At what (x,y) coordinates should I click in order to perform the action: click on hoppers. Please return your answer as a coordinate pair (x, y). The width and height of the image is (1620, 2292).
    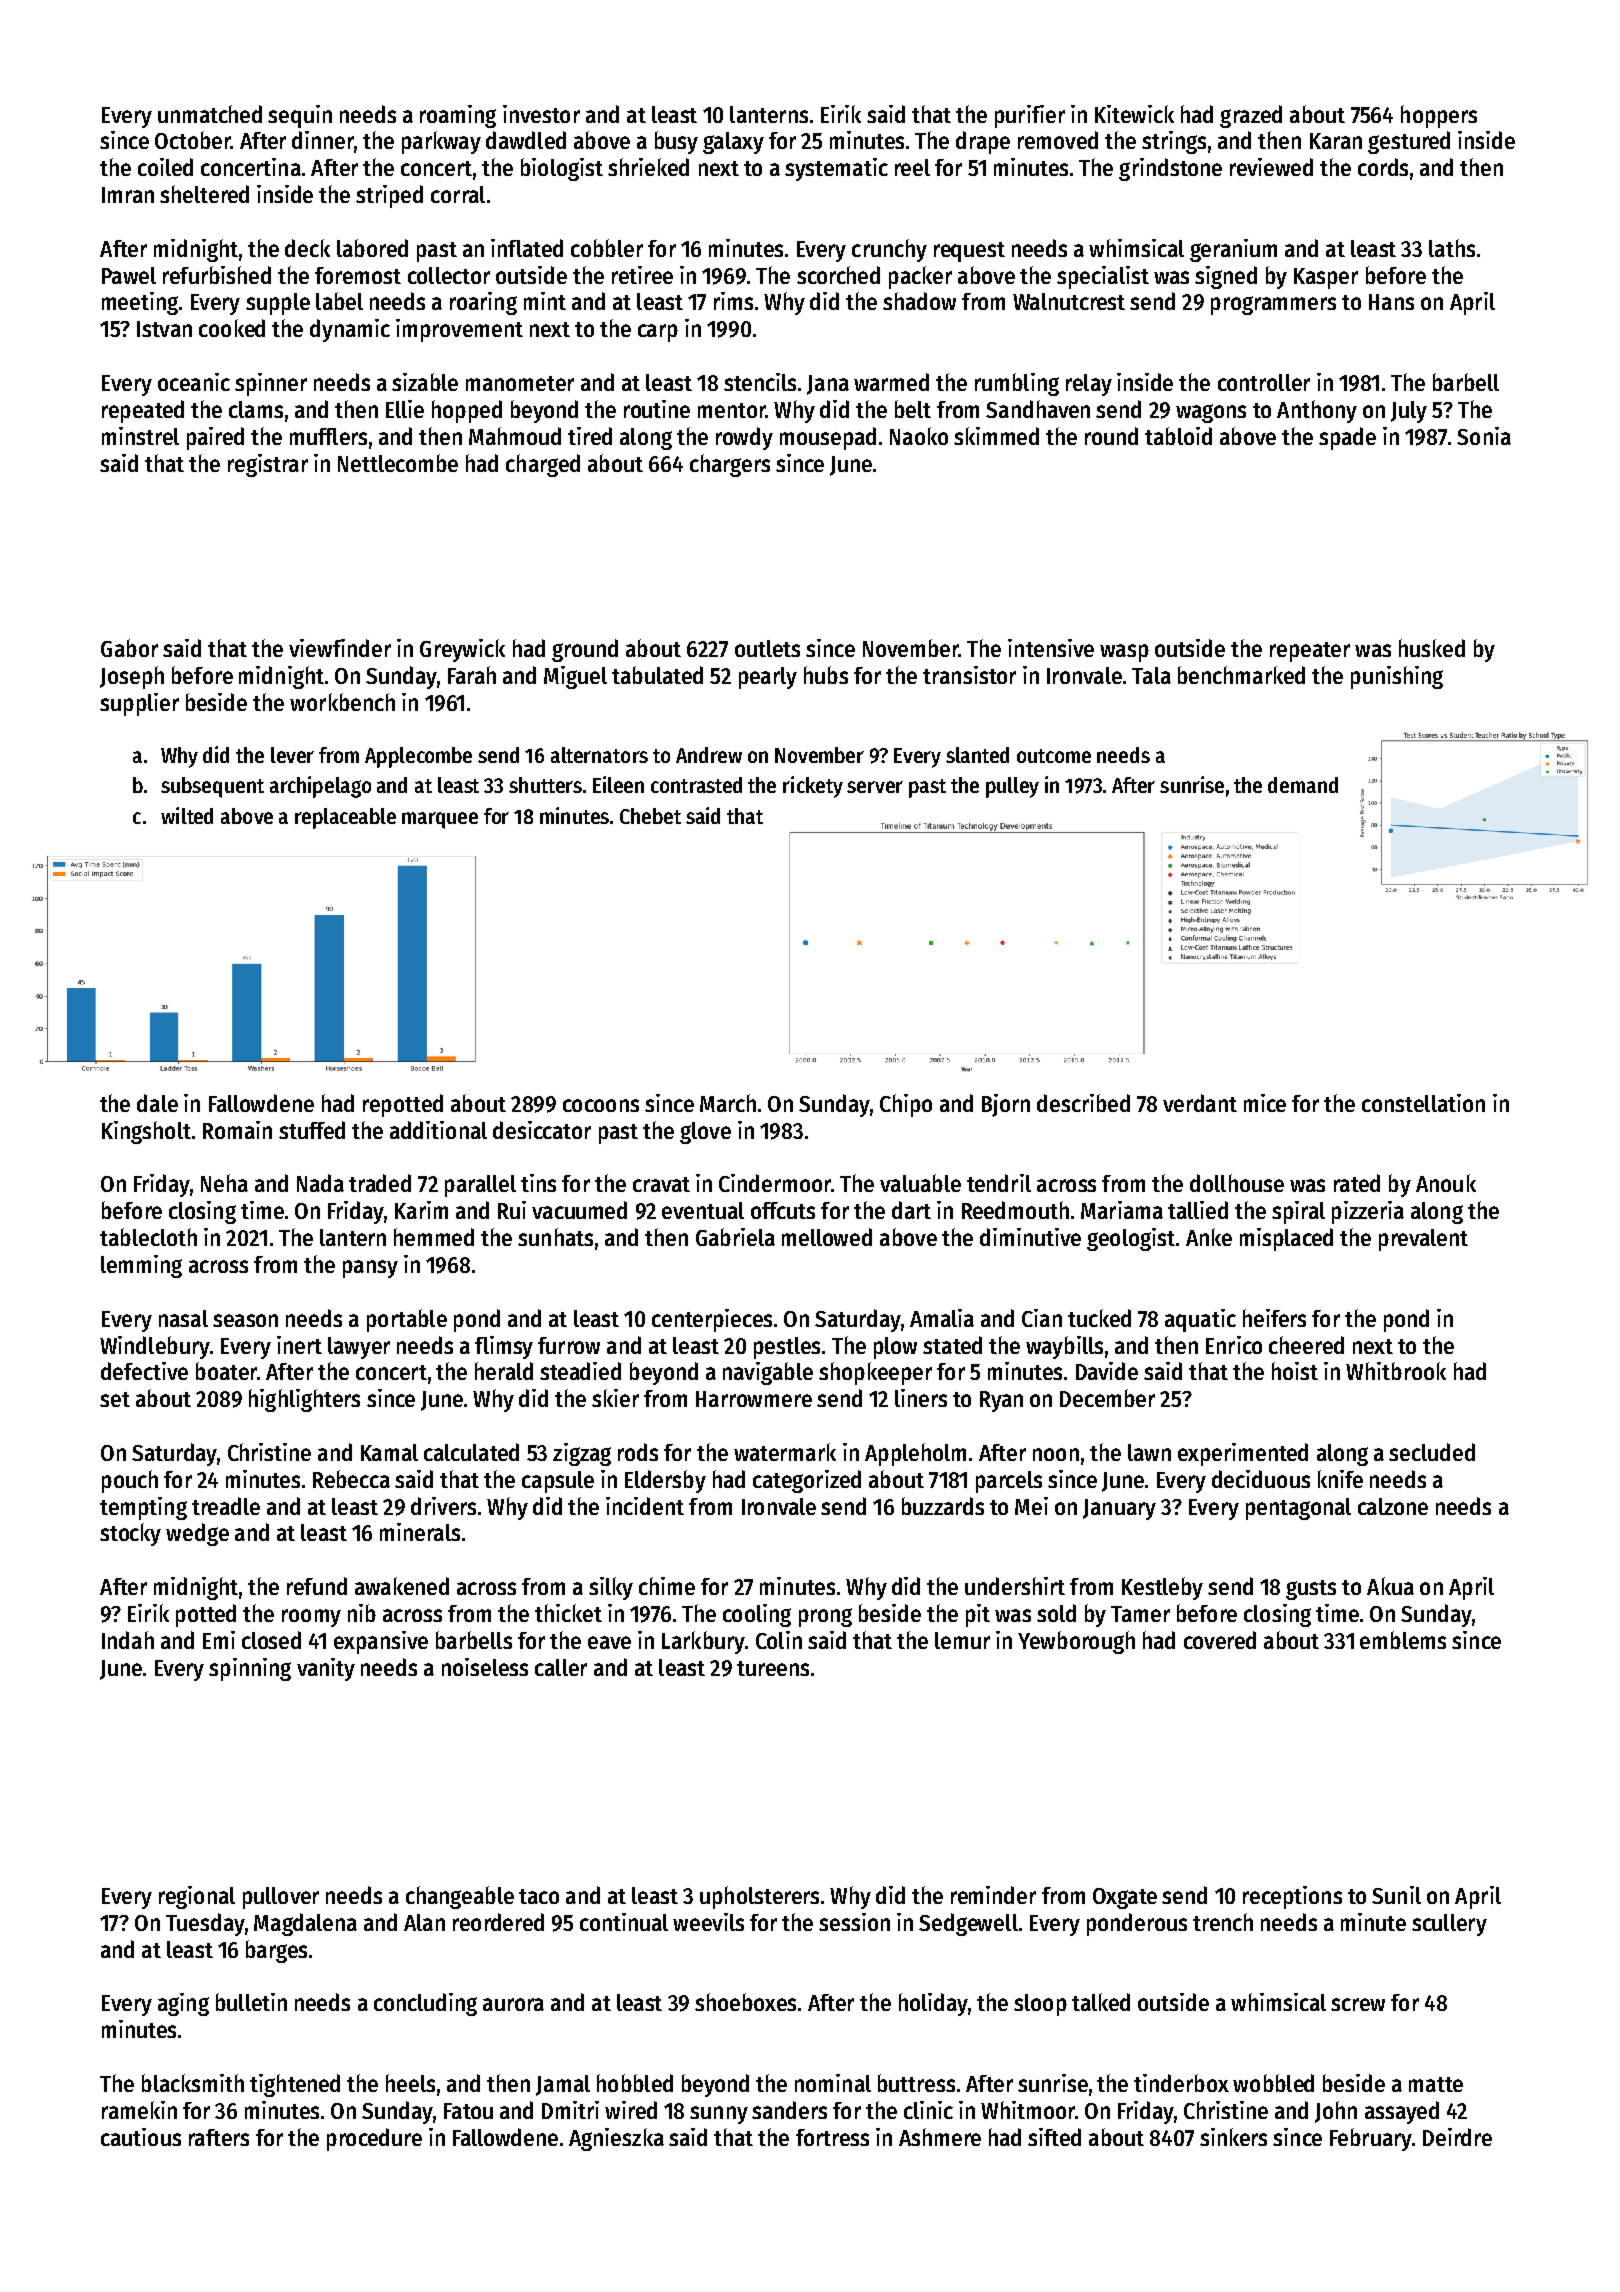
    Looking at the image, I should click on (1439, 116).
